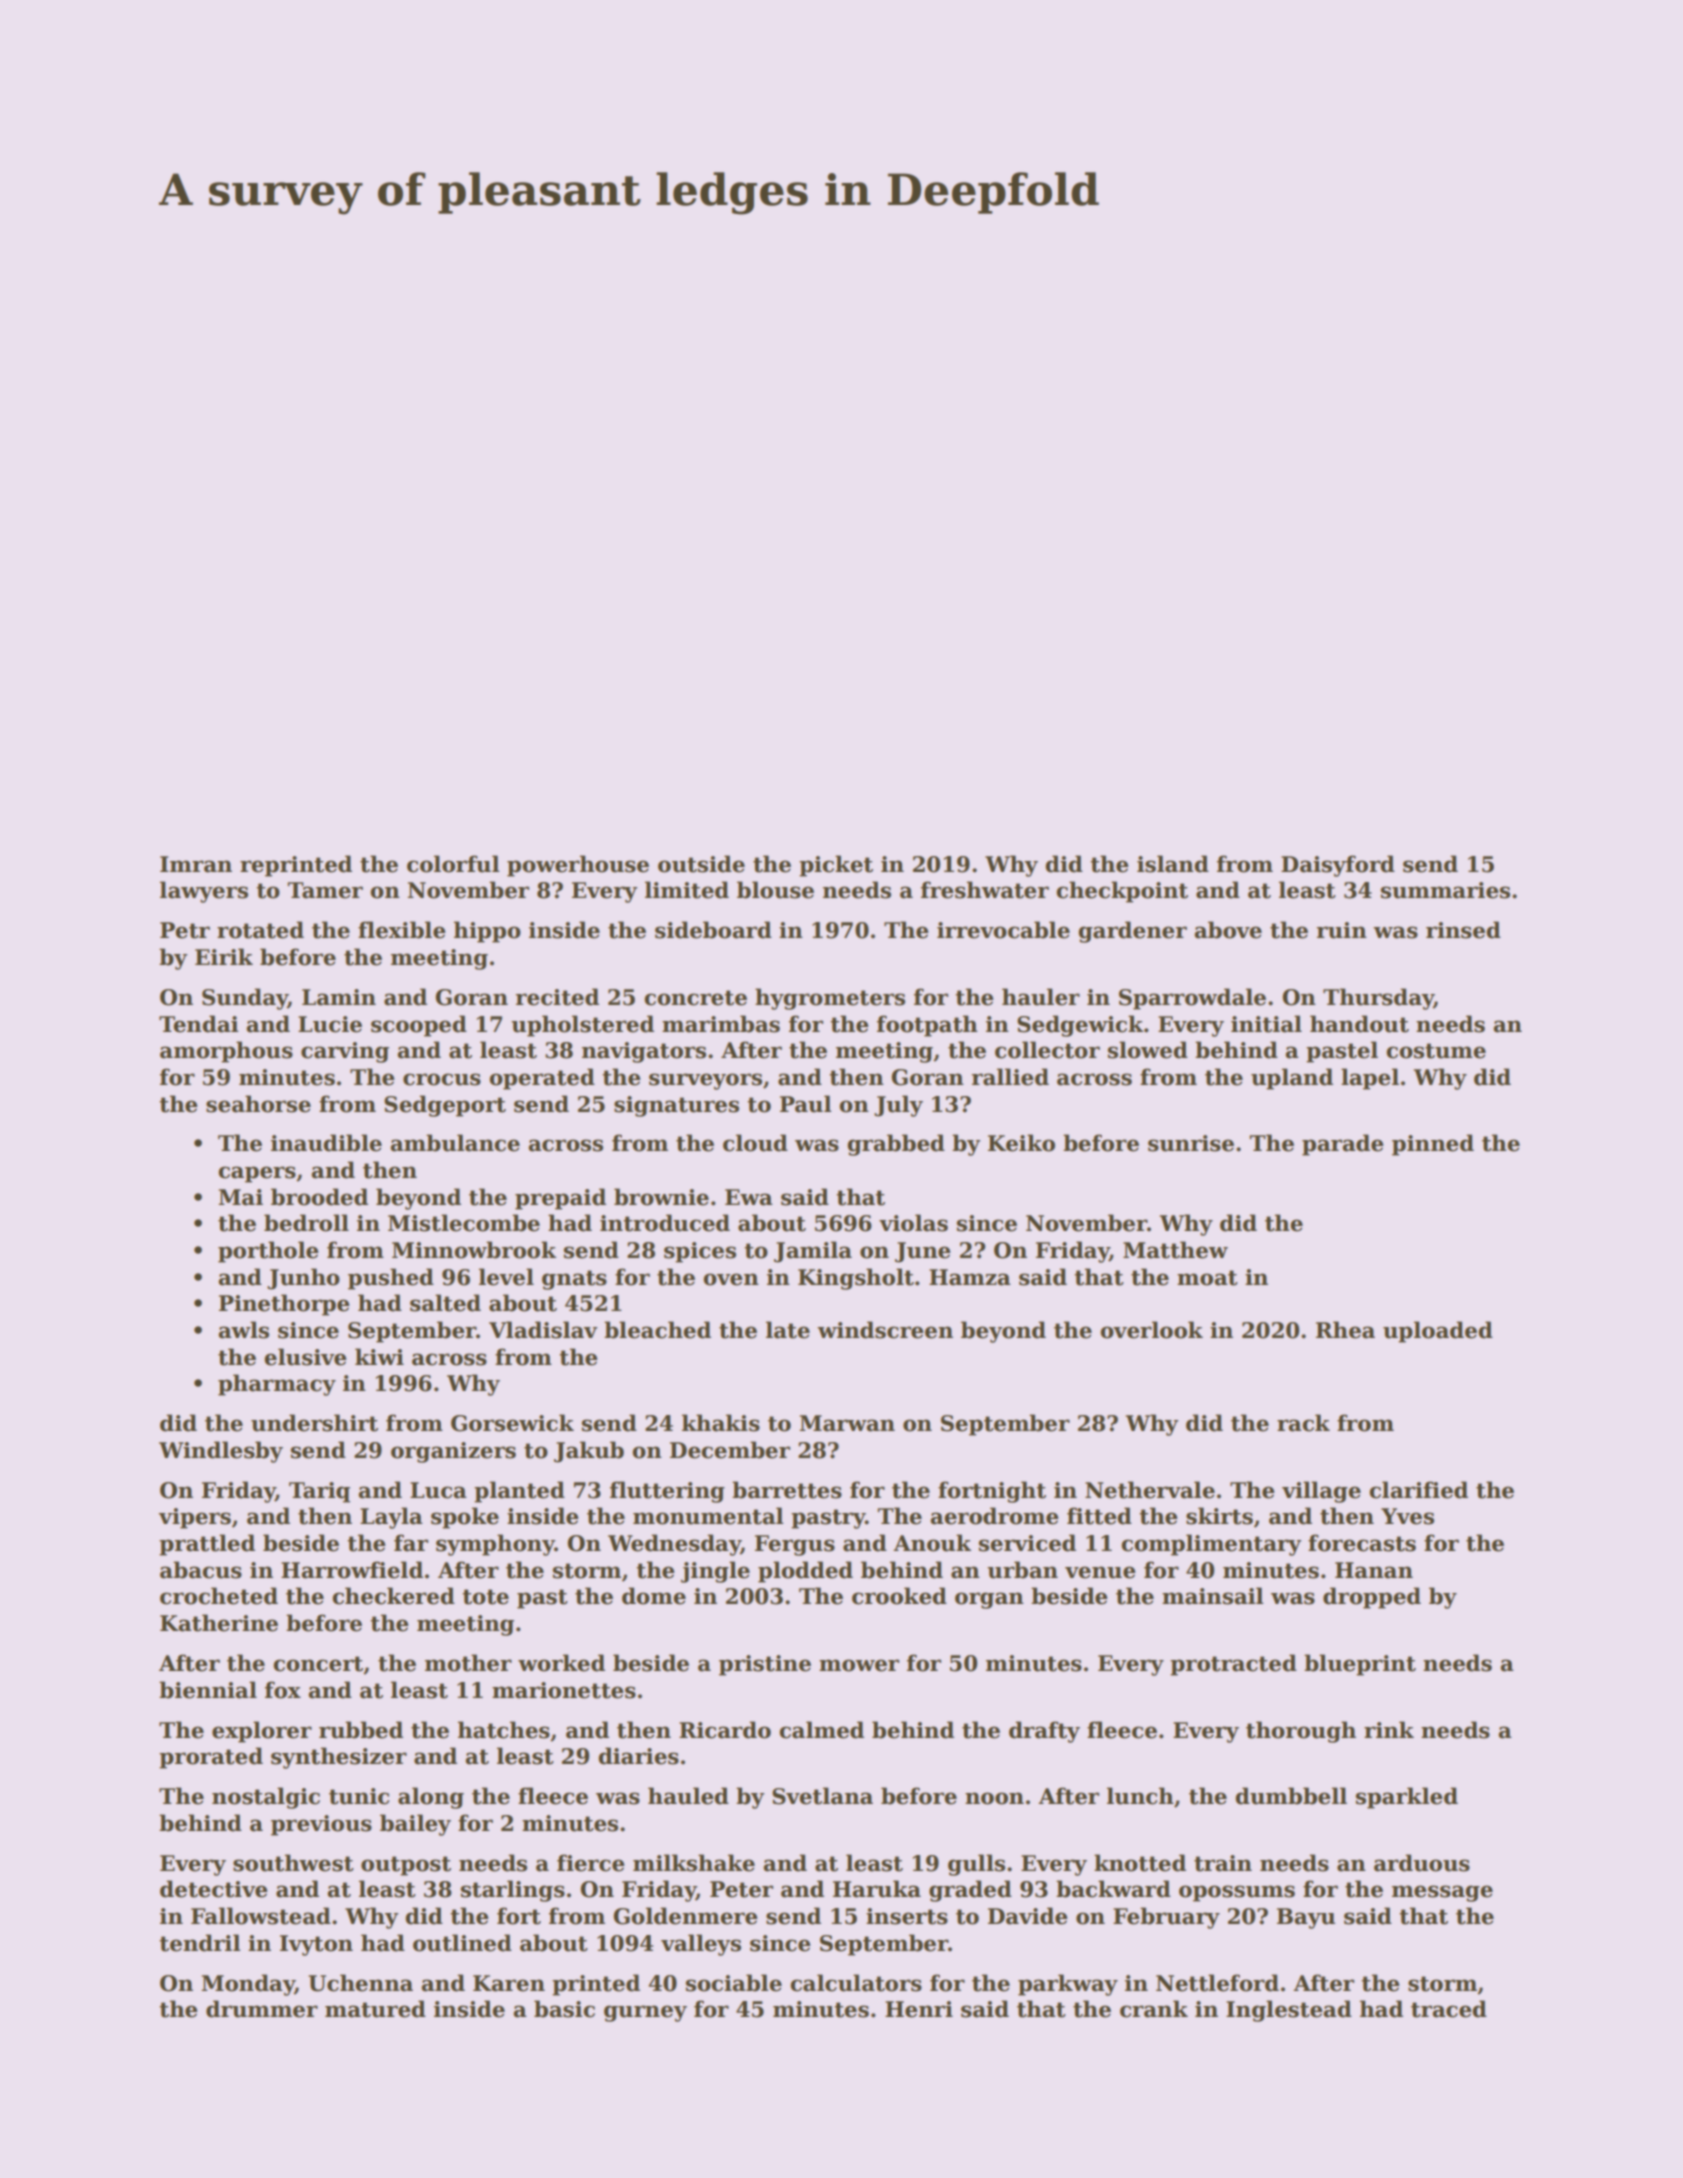  What do you see at coordinates (907, 1916) in the page?
I see `inserts` at bounding box center [907, 1916].
